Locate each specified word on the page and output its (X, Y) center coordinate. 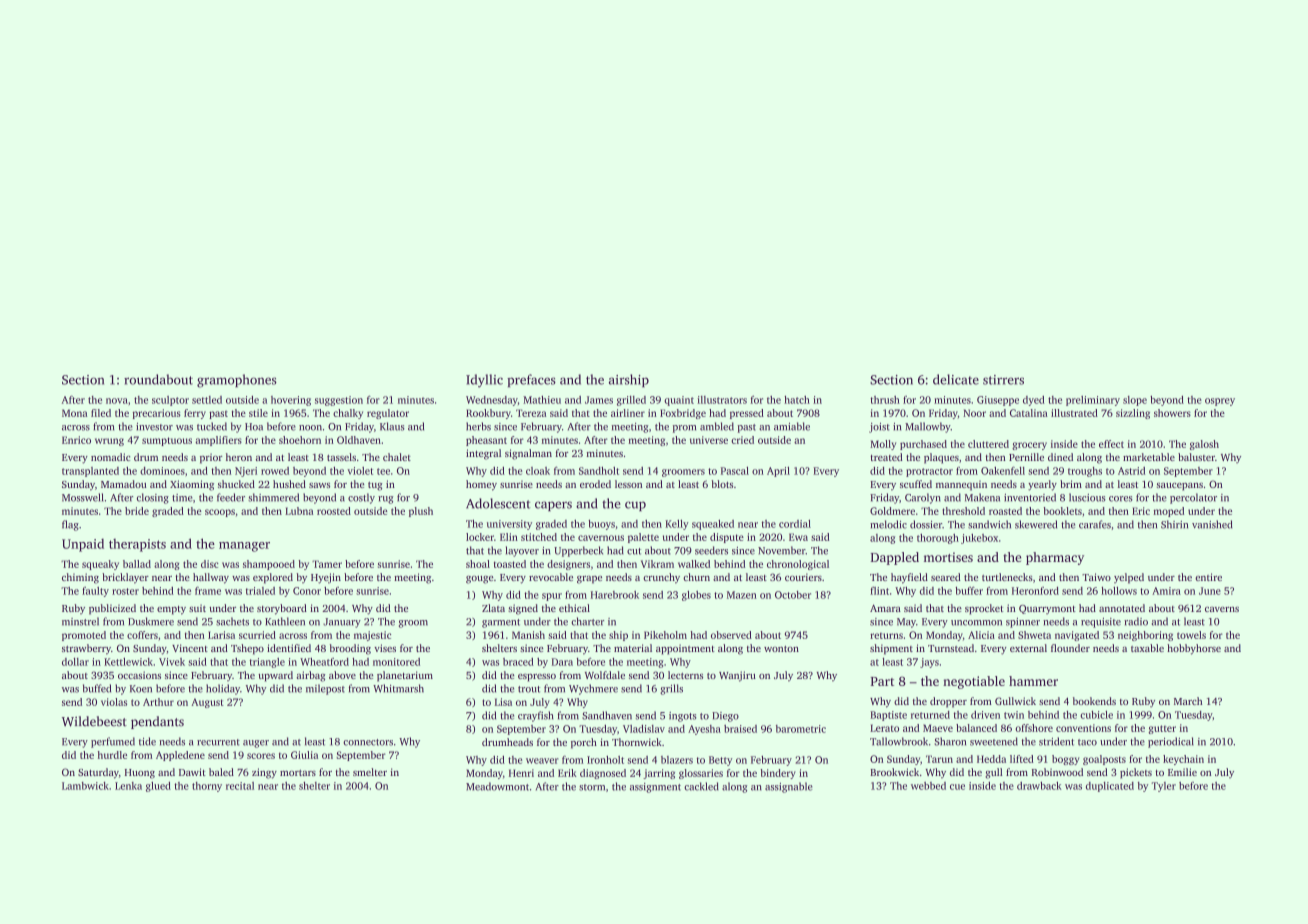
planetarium (405, 676)
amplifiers (218, 441)
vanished (1212, 524)
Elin (509, 537)
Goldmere (892, 511)
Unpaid (83, 545)
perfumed (113, 742)
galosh (1204, 445)
